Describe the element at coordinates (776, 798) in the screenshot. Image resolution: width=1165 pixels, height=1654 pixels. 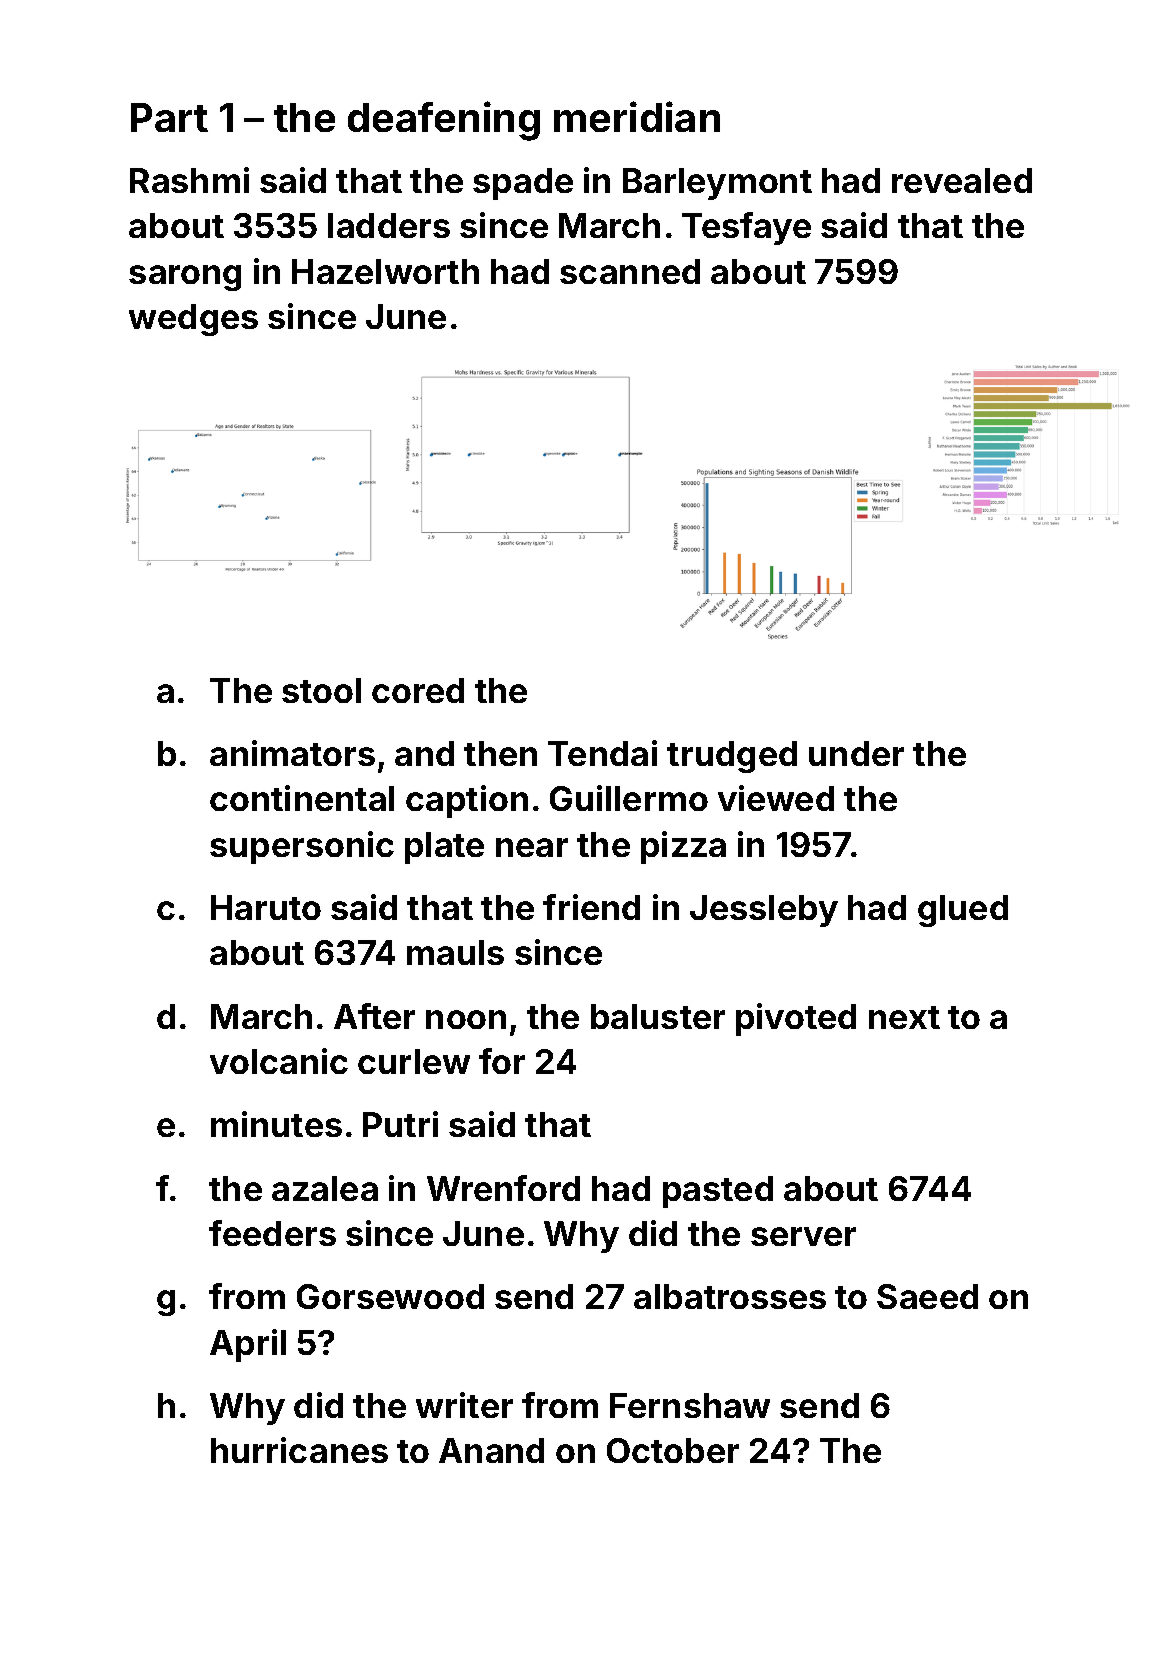
I see `viewed` at that location.
